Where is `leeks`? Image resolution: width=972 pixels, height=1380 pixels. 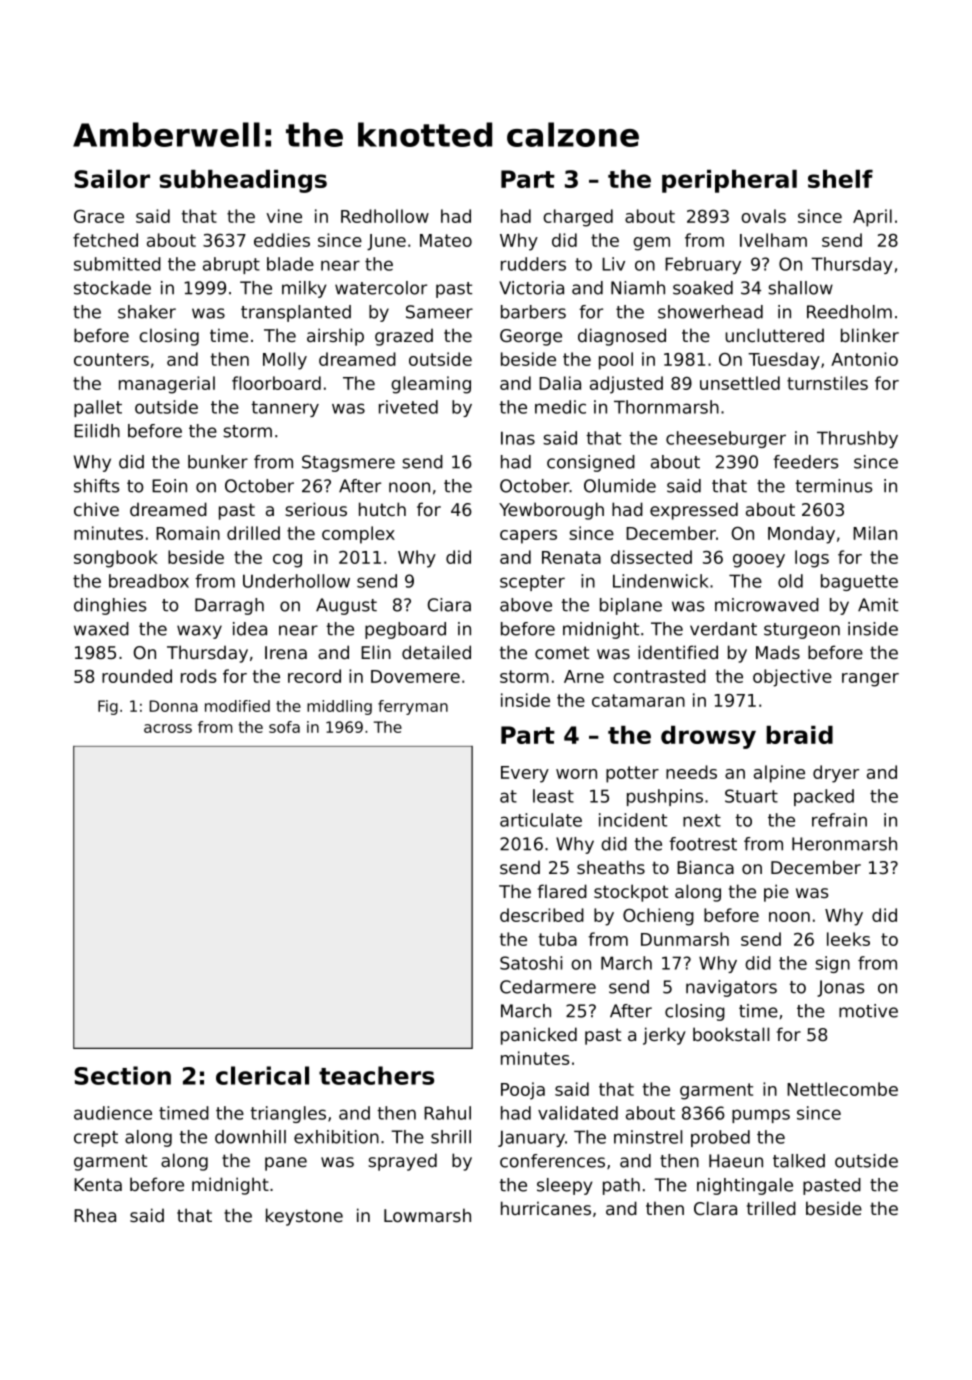 leeks is located at coordinates (848, 939).
